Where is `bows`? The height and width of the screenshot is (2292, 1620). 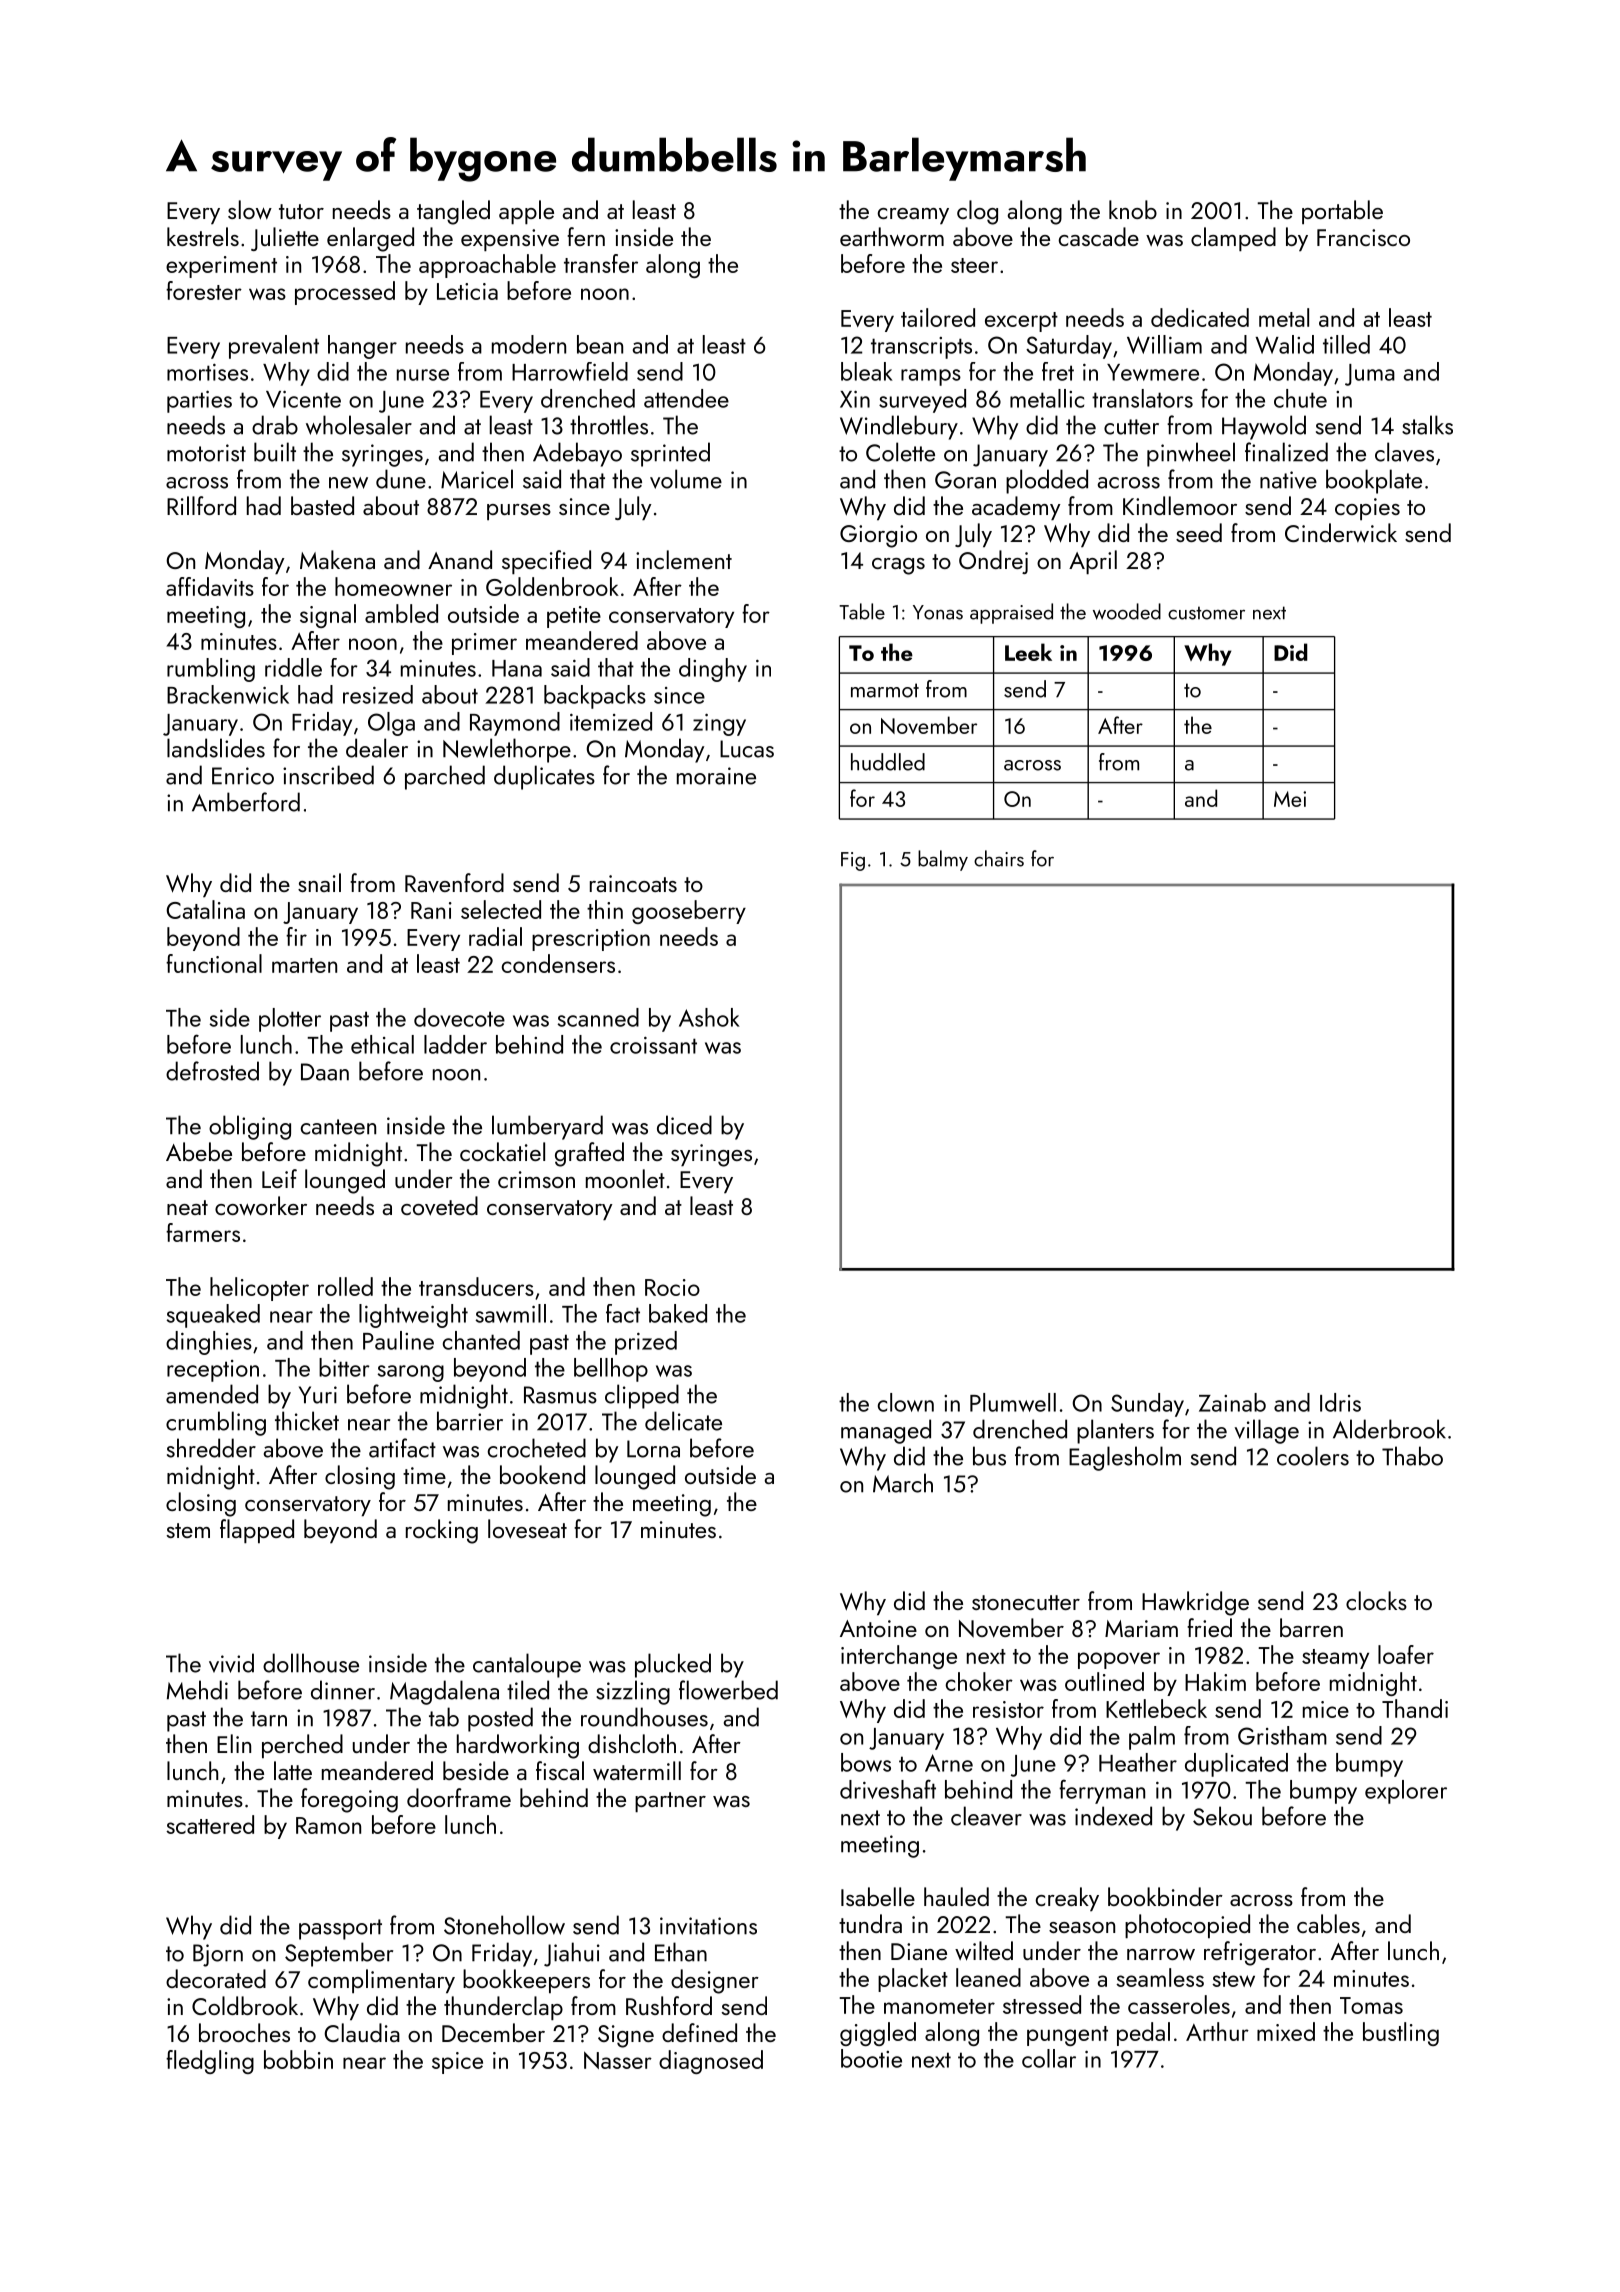 bows is located at coordinates (866, 1762).
